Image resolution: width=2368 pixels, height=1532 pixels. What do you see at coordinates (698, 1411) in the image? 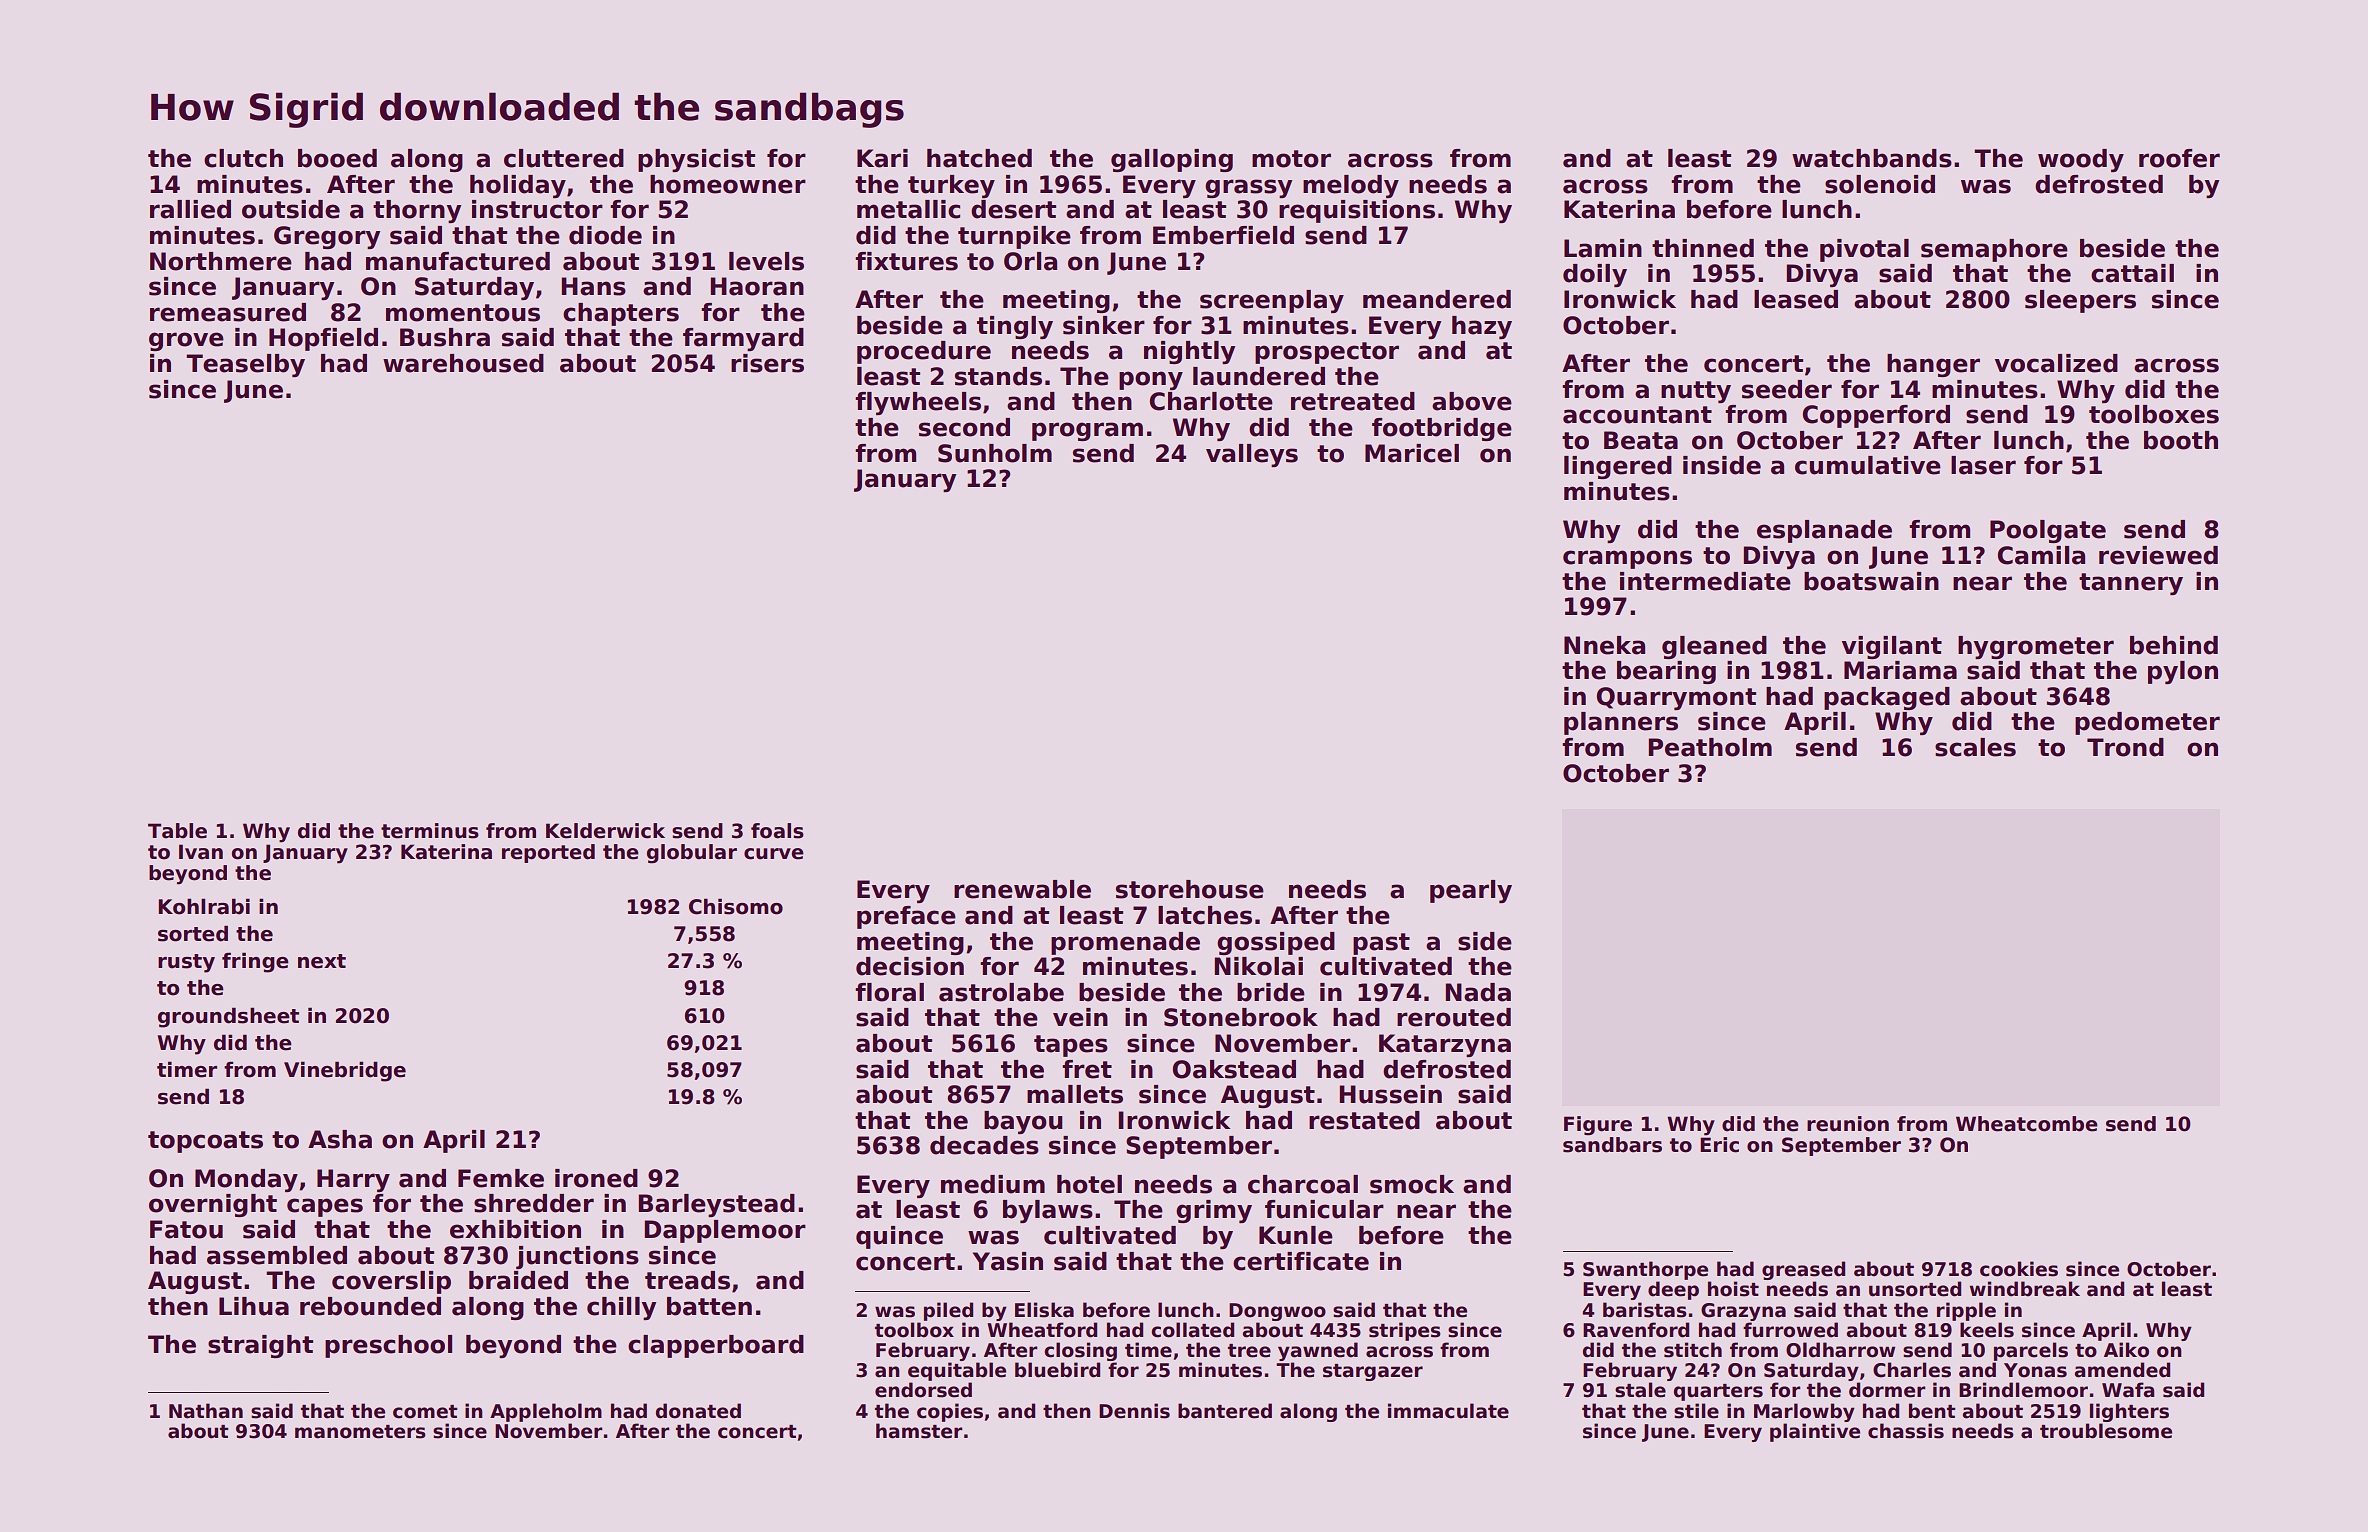
I see `donated` at bounding box center [698, 1411].
